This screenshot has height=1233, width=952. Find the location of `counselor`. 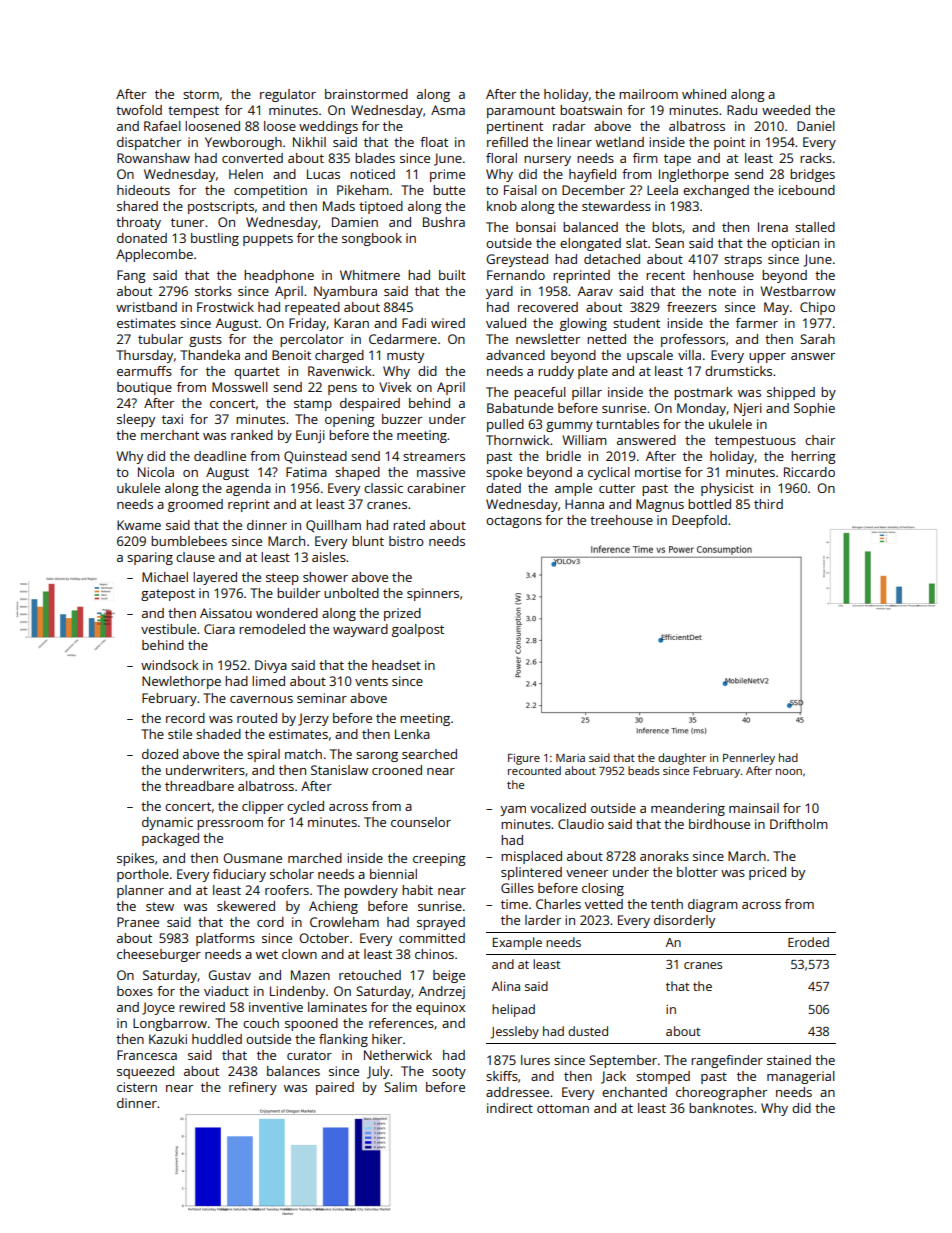

counselor is located at coordinates (421, 822).
